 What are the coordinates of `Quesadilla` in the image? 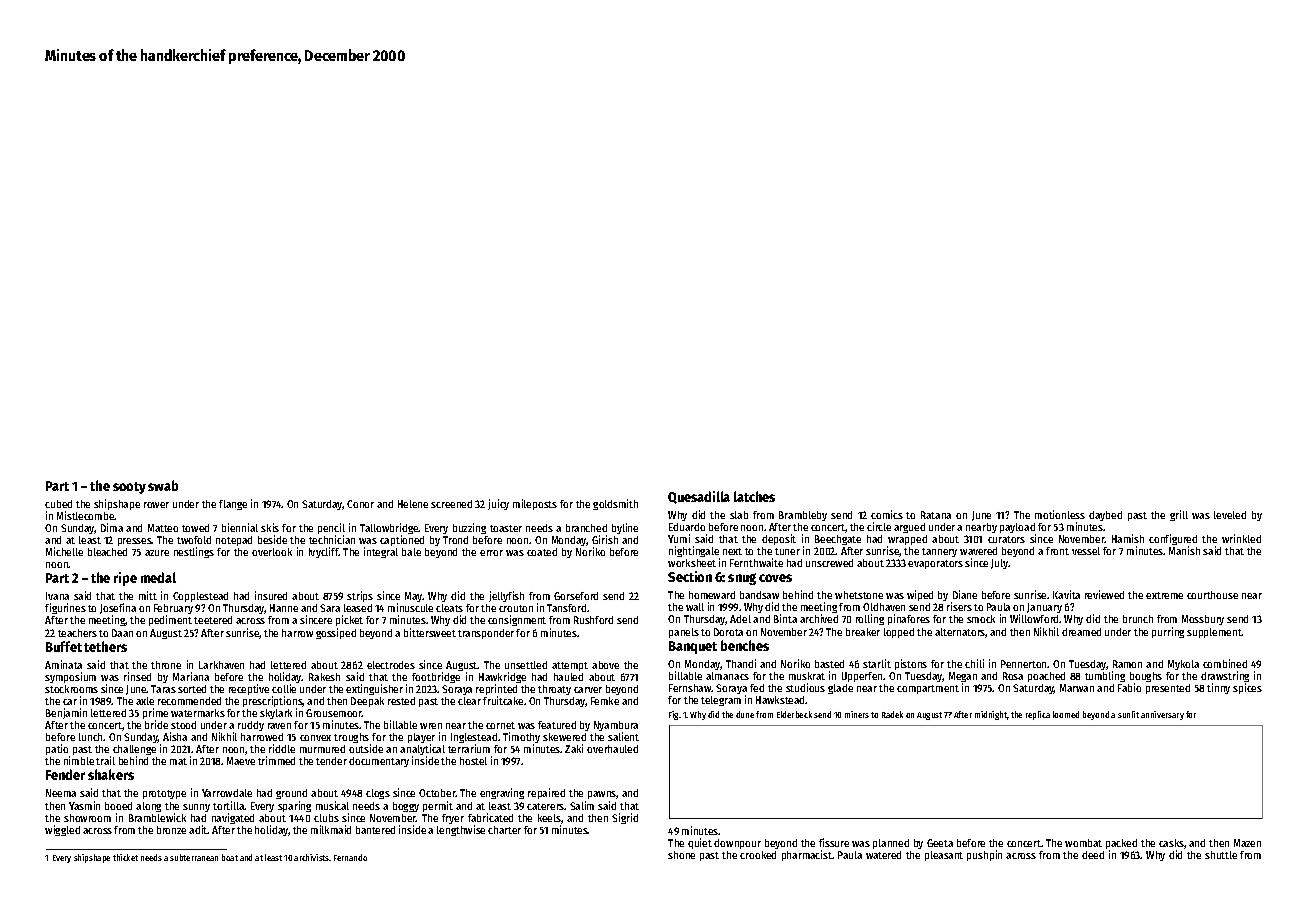 It's located at (699, 497).
